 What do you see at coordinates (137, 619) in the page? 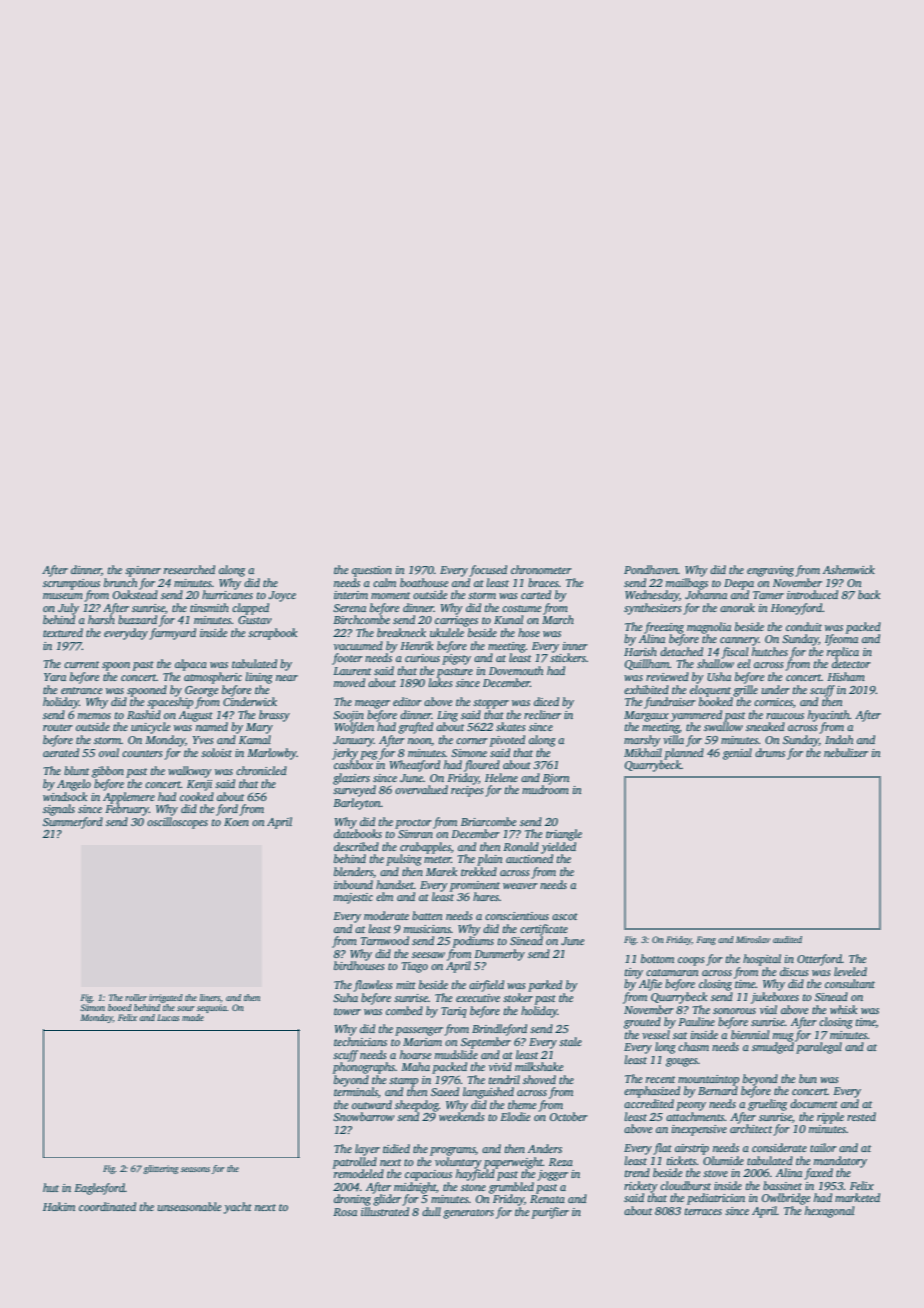
I see `buzzard` at bounding box center [137, 619].
